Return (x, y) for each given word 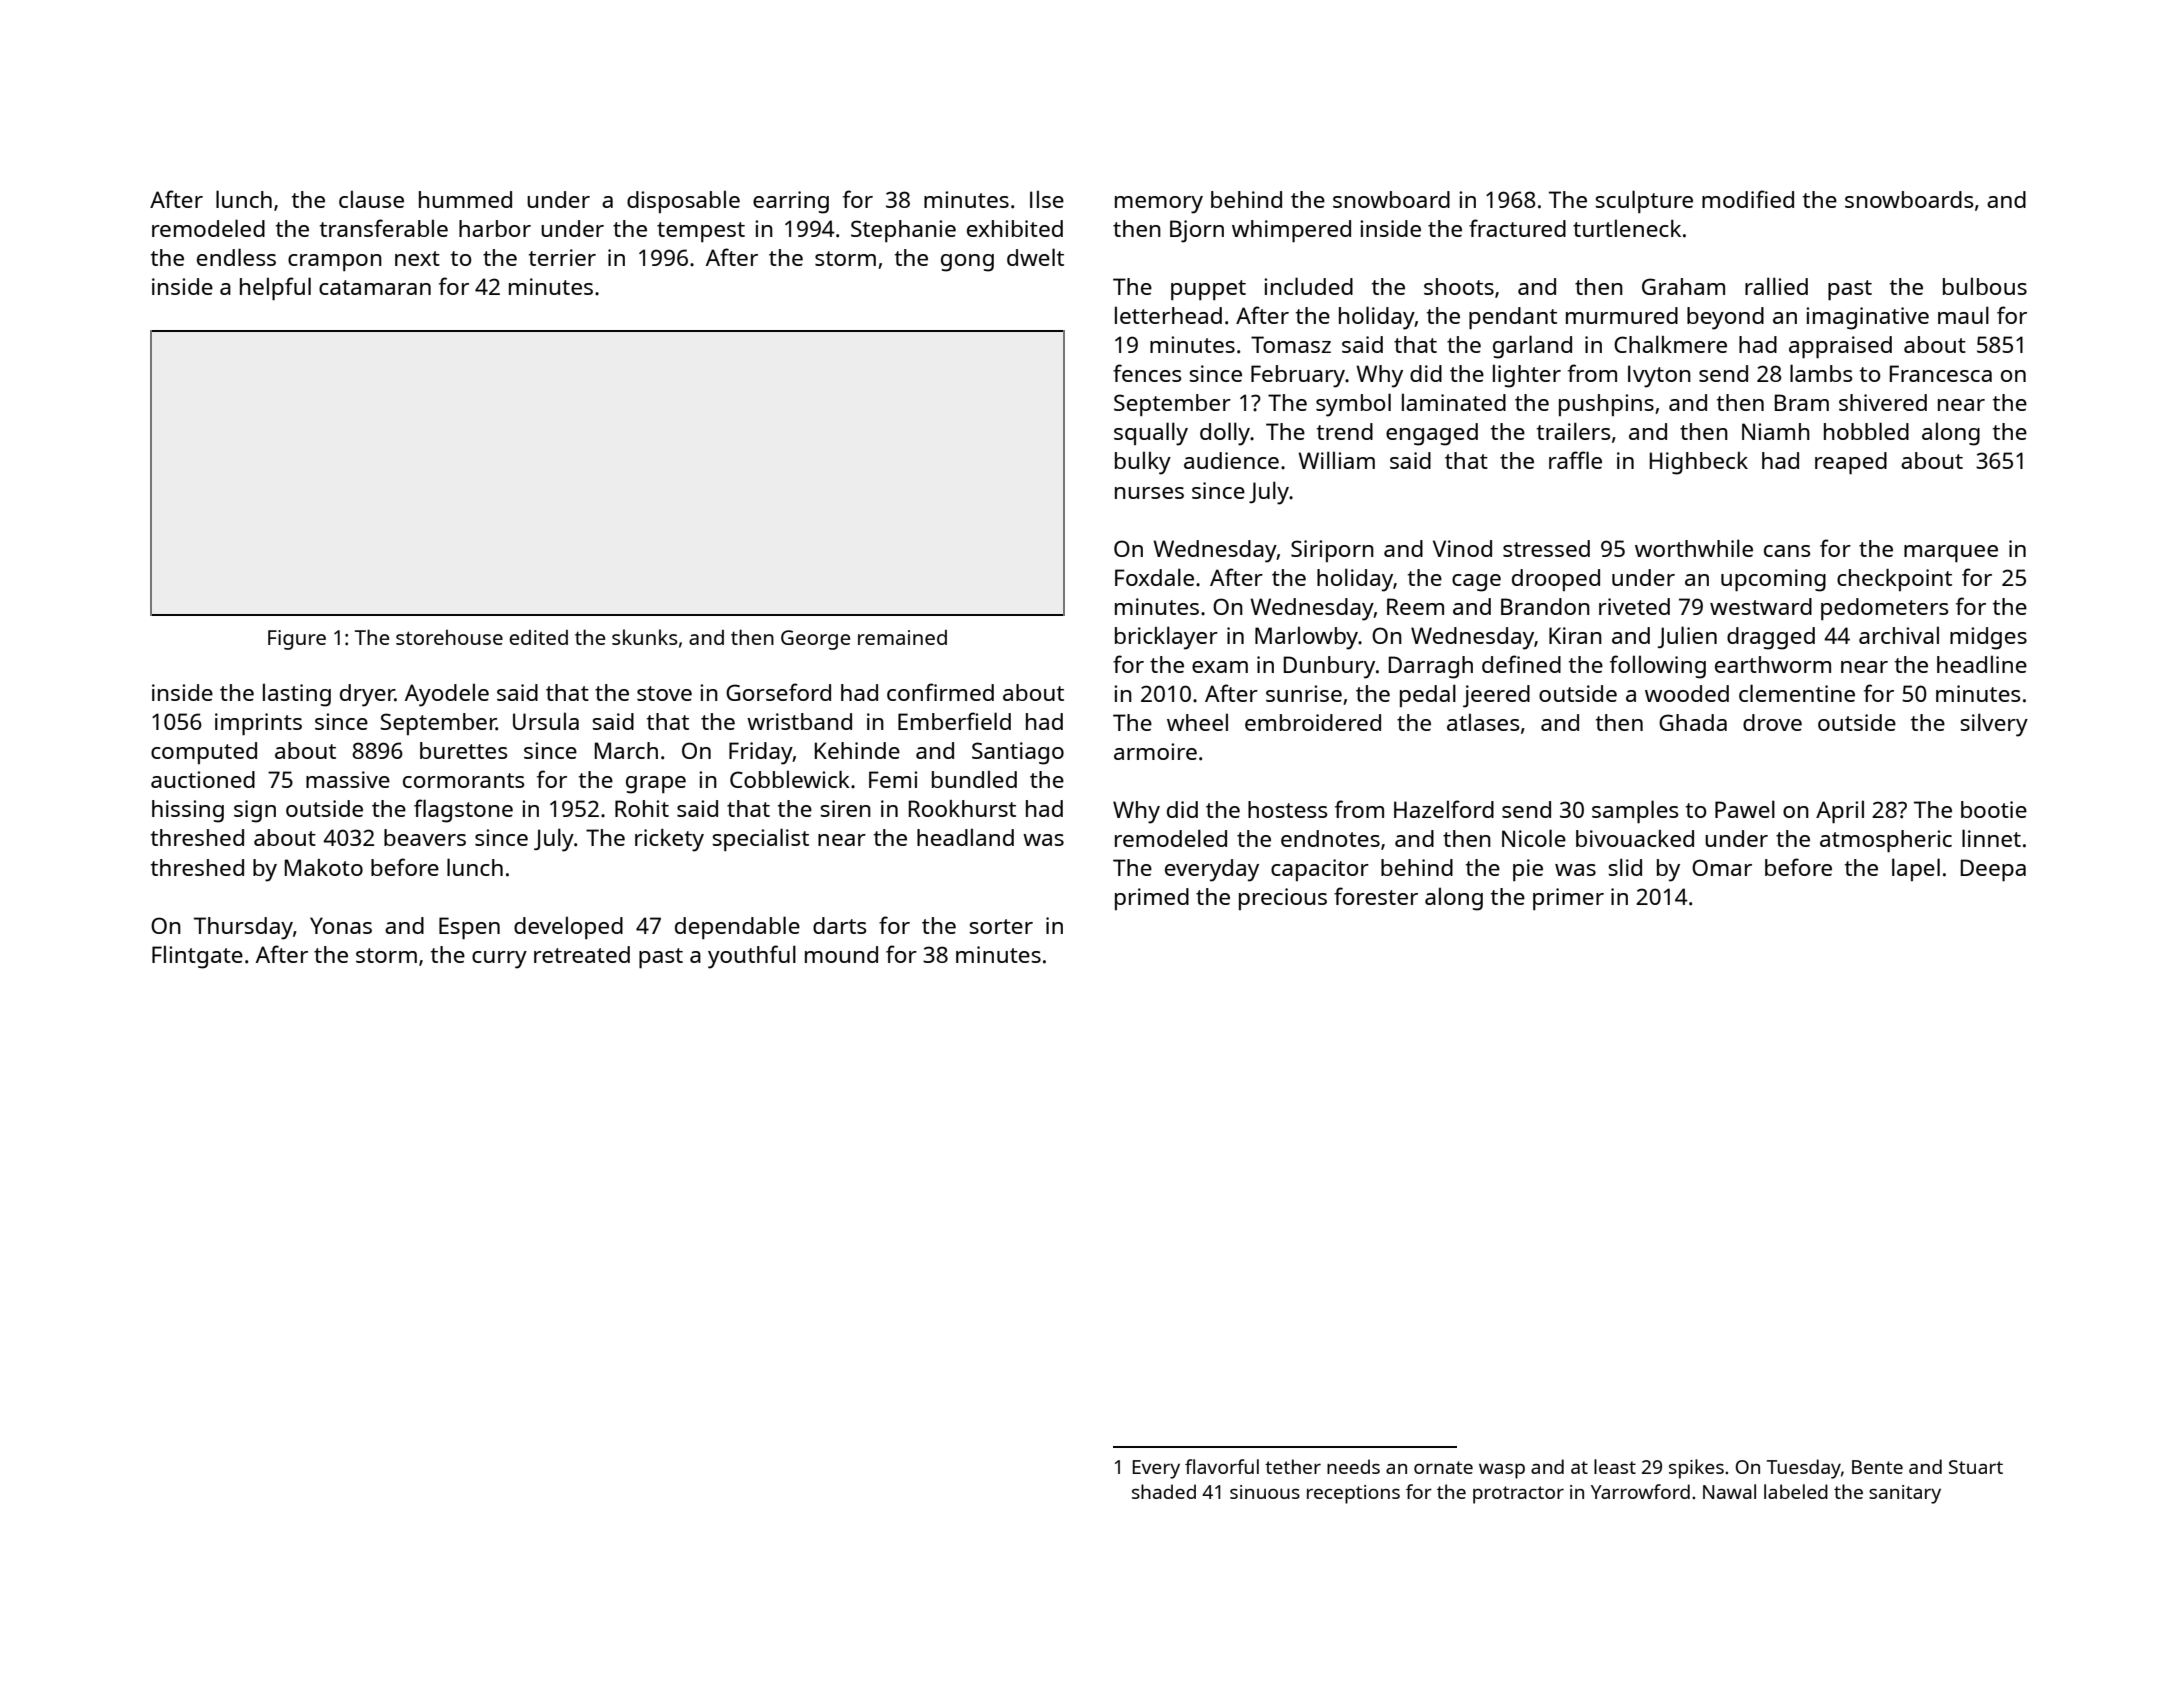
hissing (188, 811)
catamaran (375, 287)
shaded (1164, 1491)
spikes (1696, 1469)
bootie (1994, 809)
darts (840, 925)
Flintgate (197, 957)
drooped (1556, 580)
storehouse (449, 637)
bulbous (1985, 286)
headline (1982, 664)
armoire (1155, 751)
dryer (367, 695)
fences (1147, 373)
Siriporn (1332, 551)
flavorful (1222, 1466)
